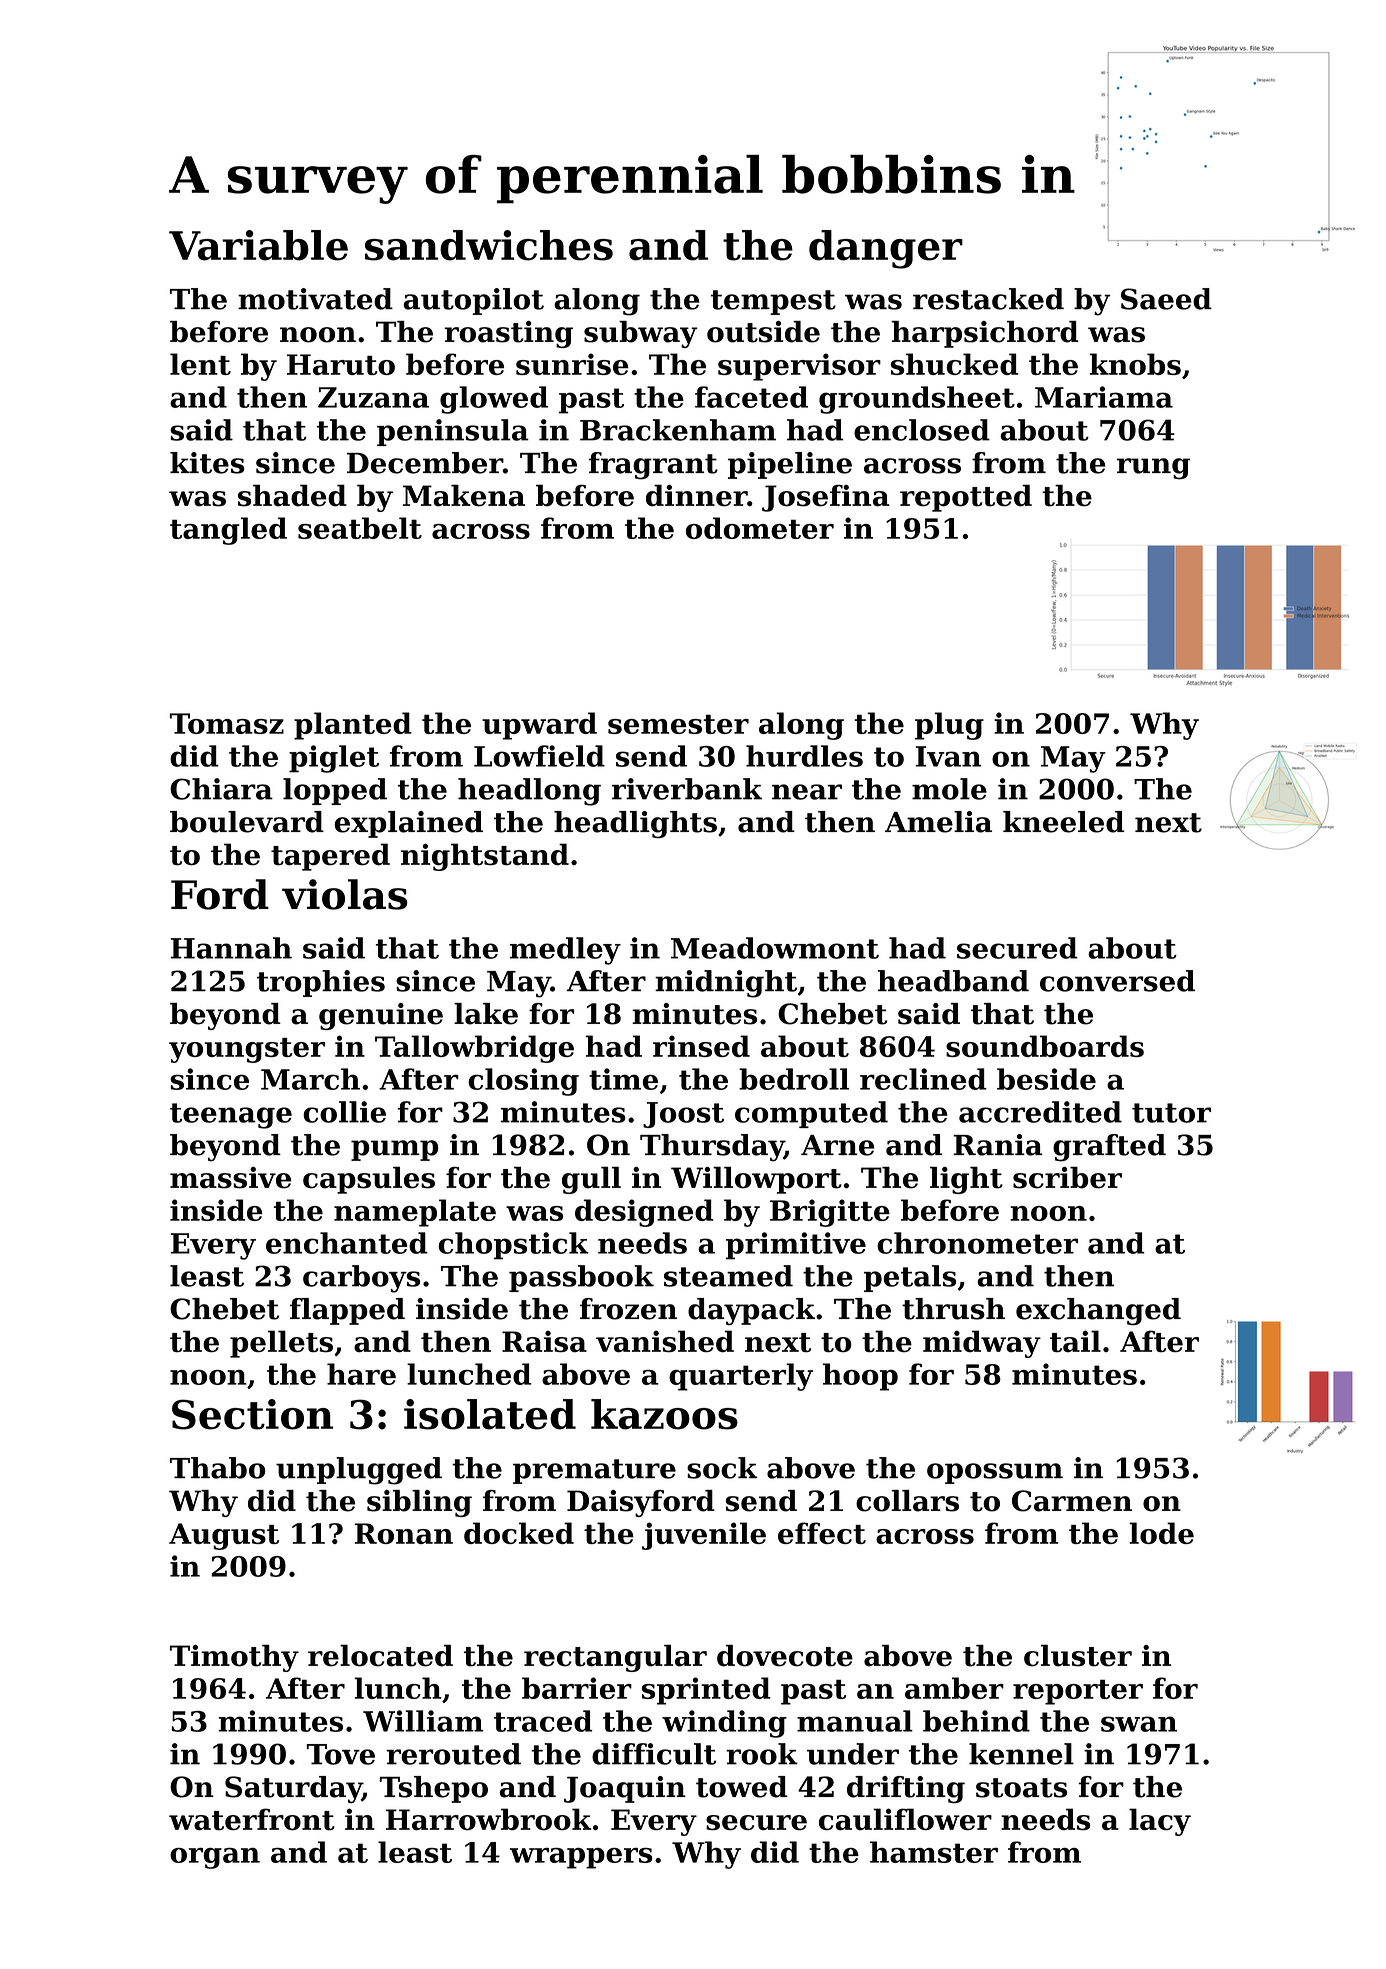 This page has width=1386, height=1969. What do you see at coordinates (315, 299) in the page?
I see `motivated` at bounding box center [315, 299].
